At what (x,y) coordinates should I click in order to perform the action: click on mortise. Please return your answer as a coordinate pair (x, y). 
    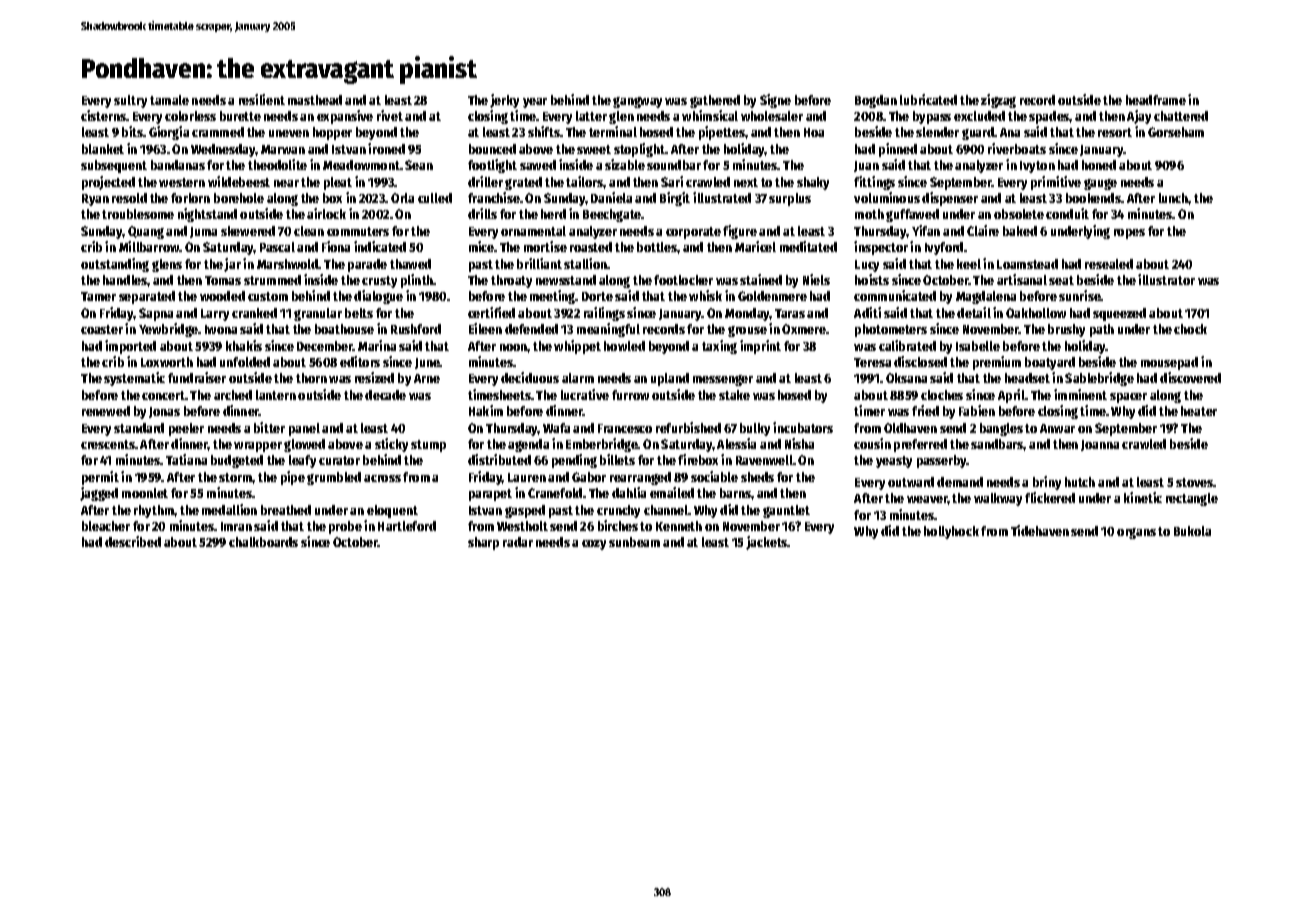
    Looking at the image, I should click on (545, 246).
